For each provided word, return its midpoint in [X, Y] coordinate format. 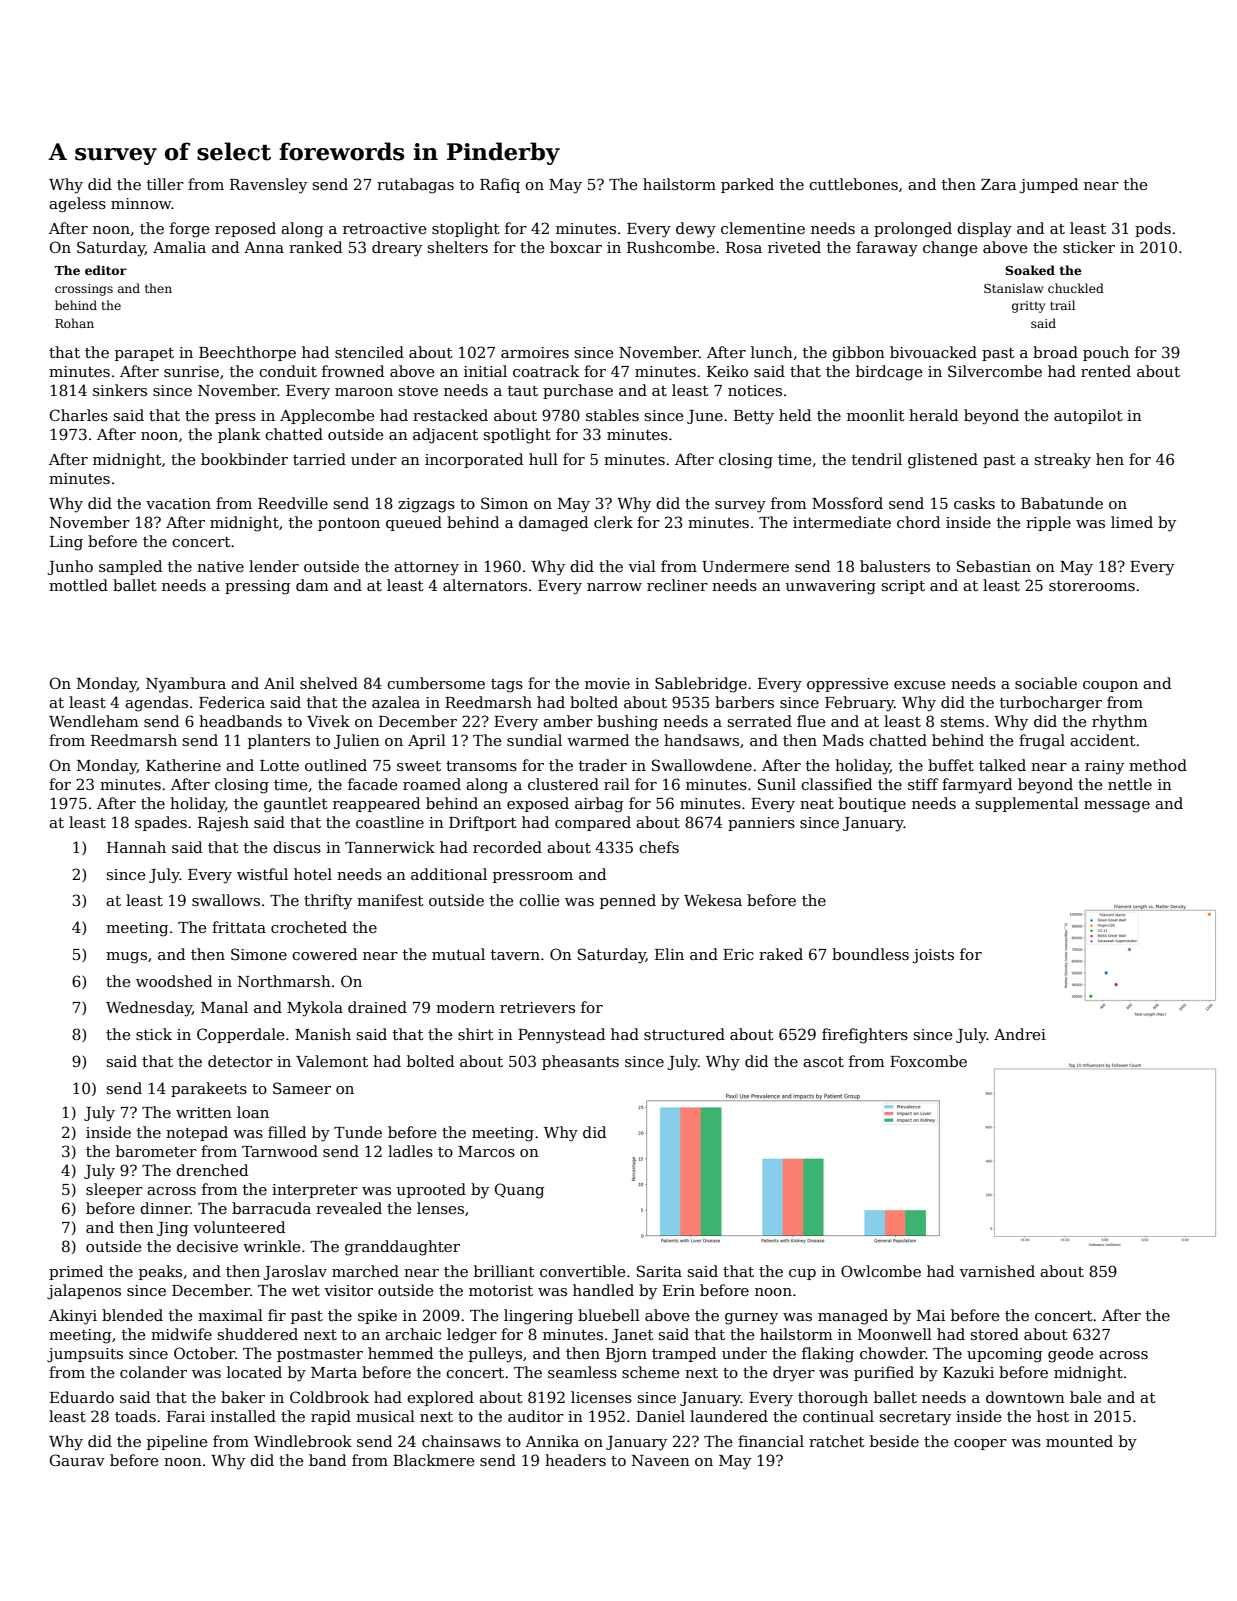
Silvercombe [995, 371]
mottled [78, 585]
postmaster [320, 1355]
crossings [84, 290]
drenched [212, 1170]
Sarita [659, 1271]
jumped [1049, 186]
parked [747, 185]
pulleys [495, 1355]
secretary [915, 1419]
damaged [553, 524]
